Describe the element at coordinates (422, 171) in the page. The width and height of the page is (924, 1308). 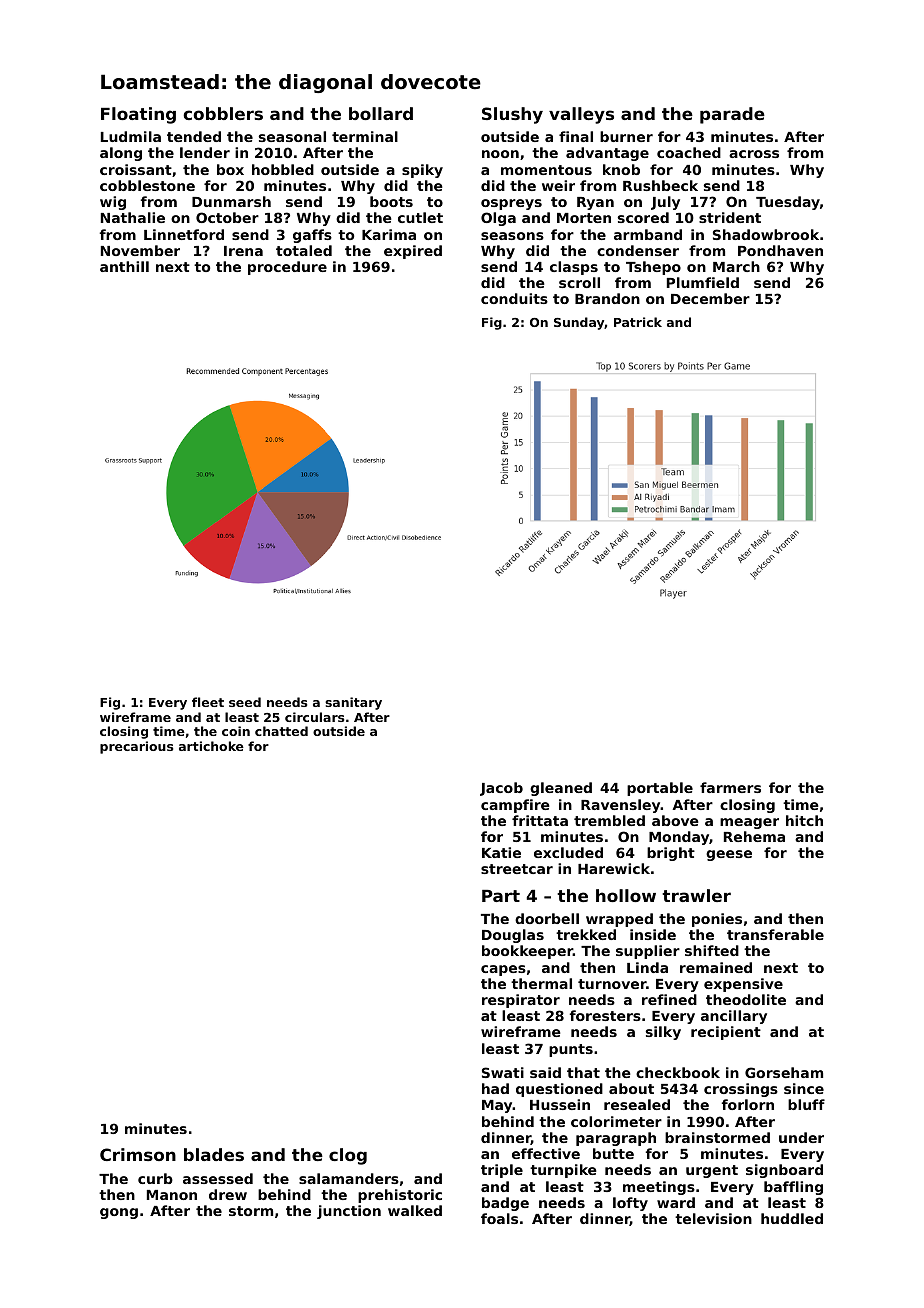
I see `spiky` at that location.
